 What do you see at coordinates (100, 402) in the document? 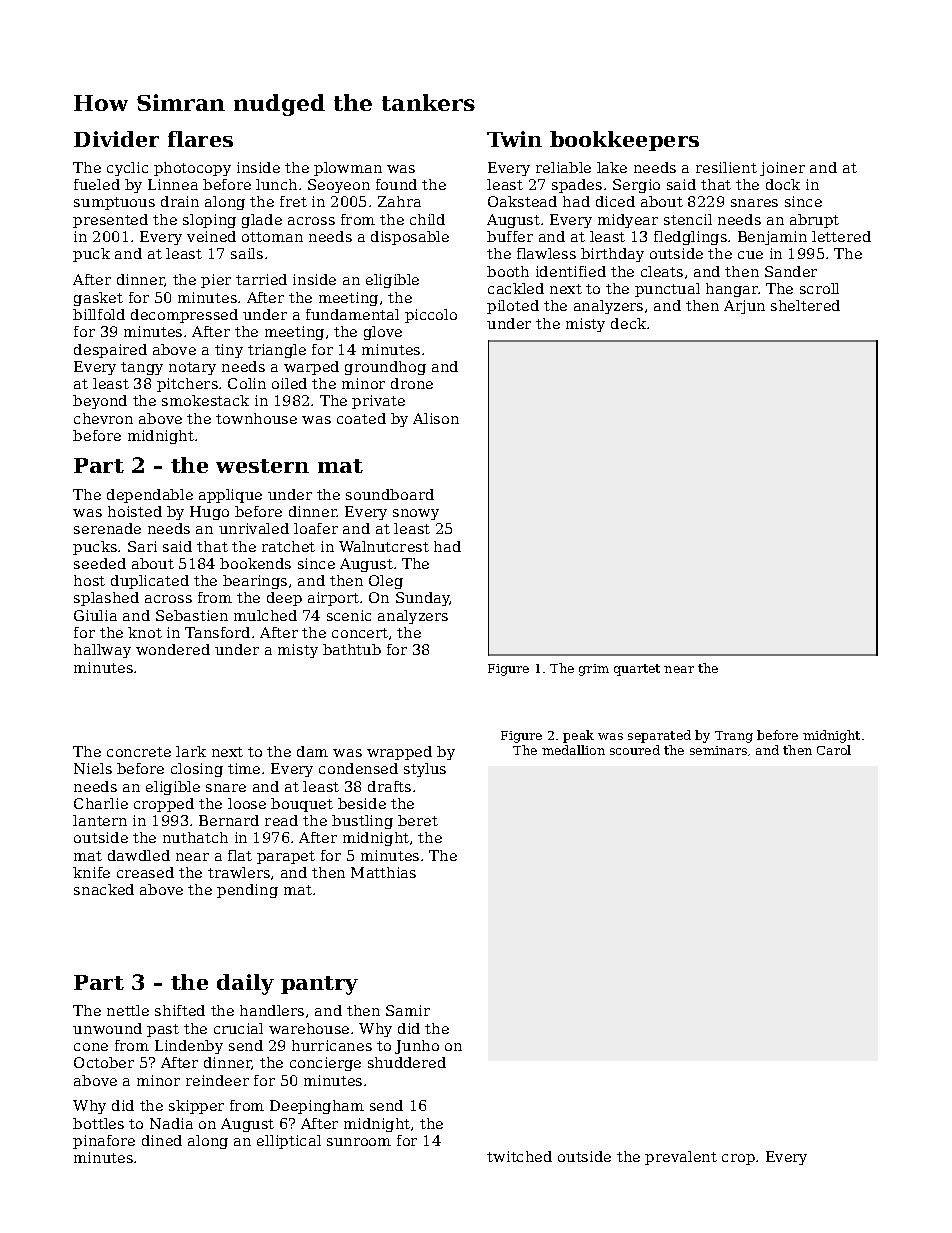
I see `beyond` at bounding box center [100, 402].
